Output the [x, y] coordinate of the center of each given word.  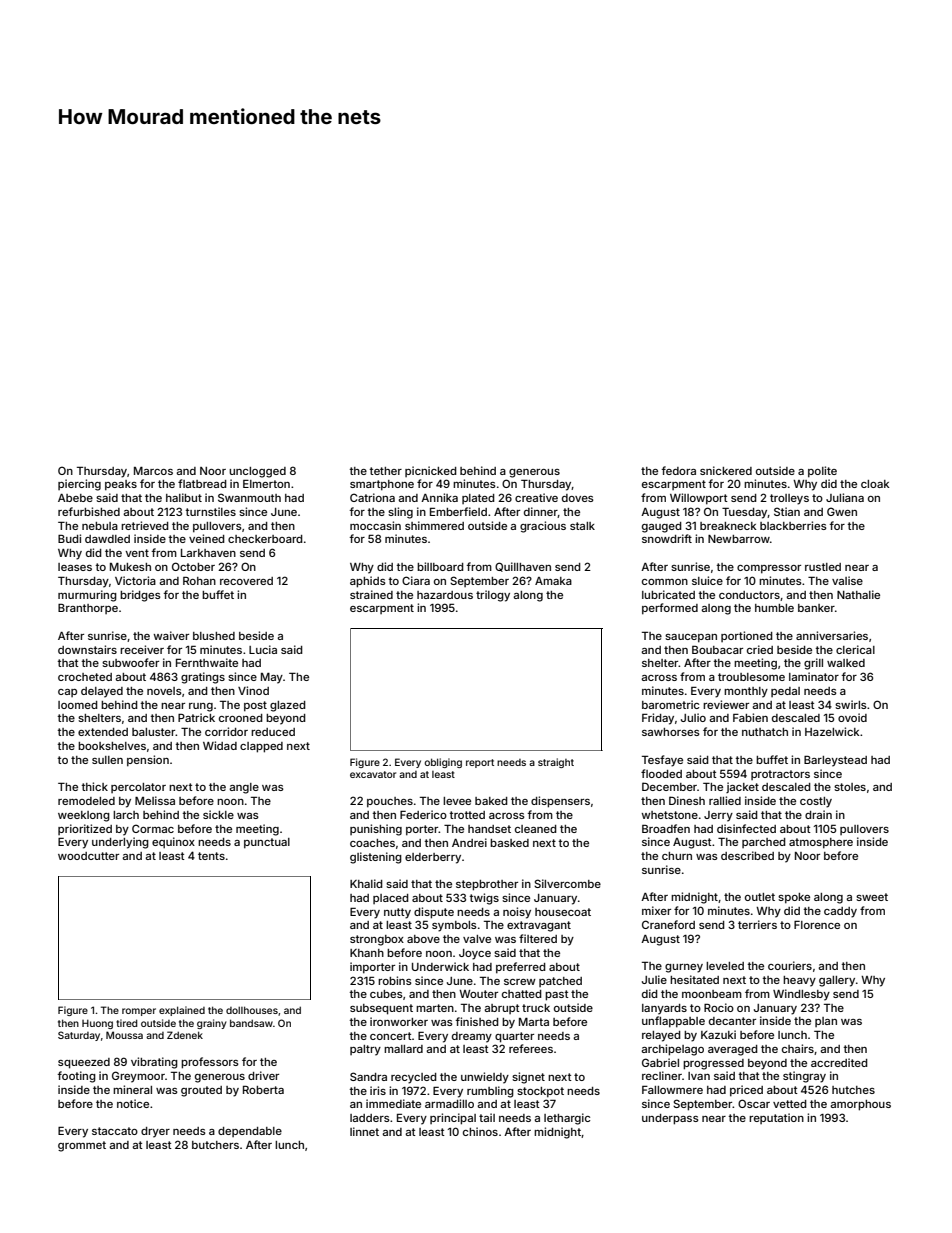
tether [385, 471]
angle [244, 788]
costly [816, 802]
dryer [155, 1132]
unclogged [257, 472]
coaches [372, 843]
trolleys [789, 499]
